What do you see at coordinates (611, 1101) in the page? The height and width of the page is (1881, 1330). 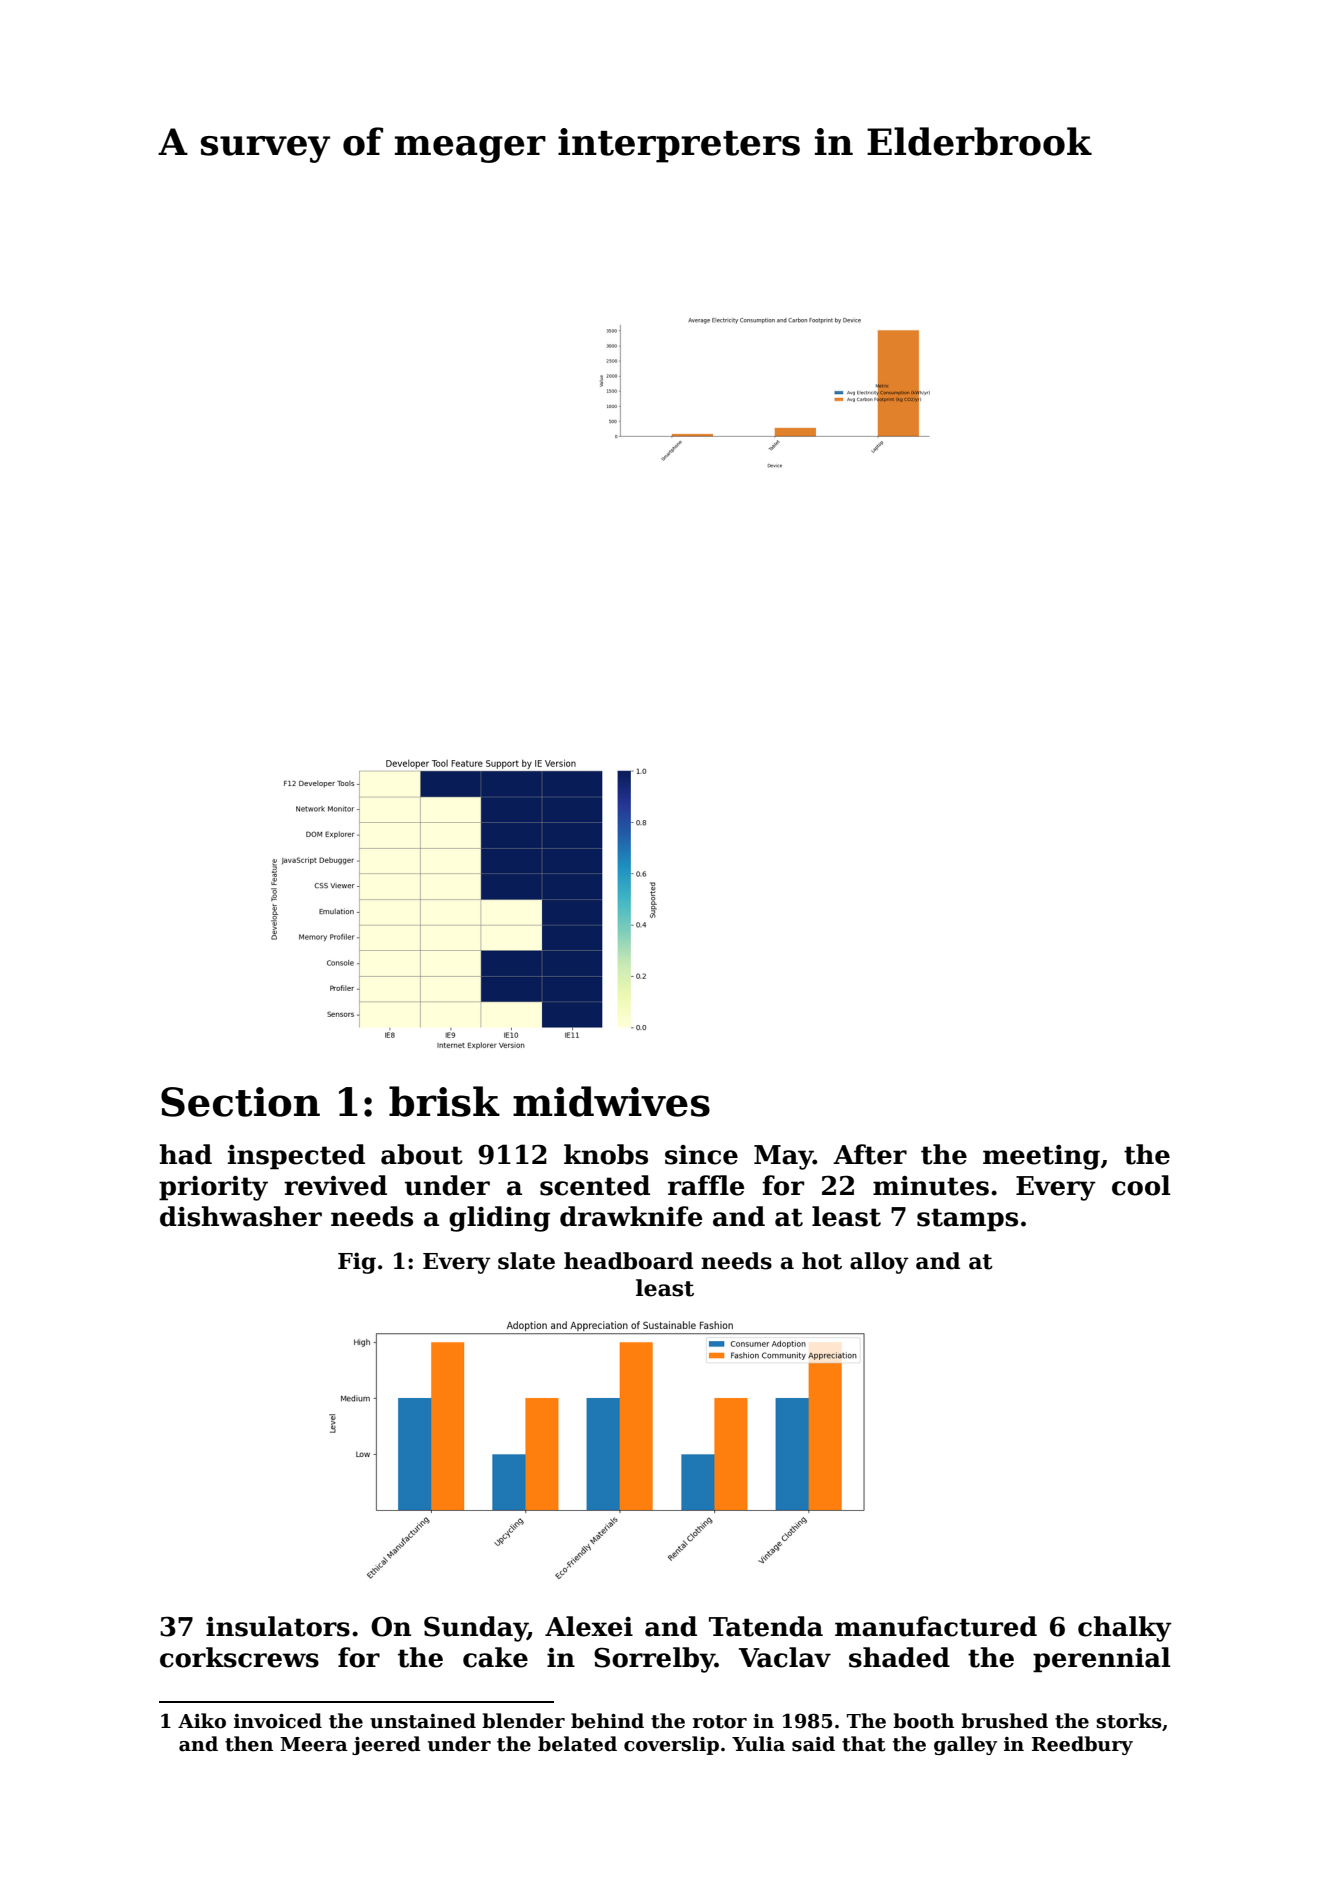 I see `midwives` at bounding box center [611, 1101].
